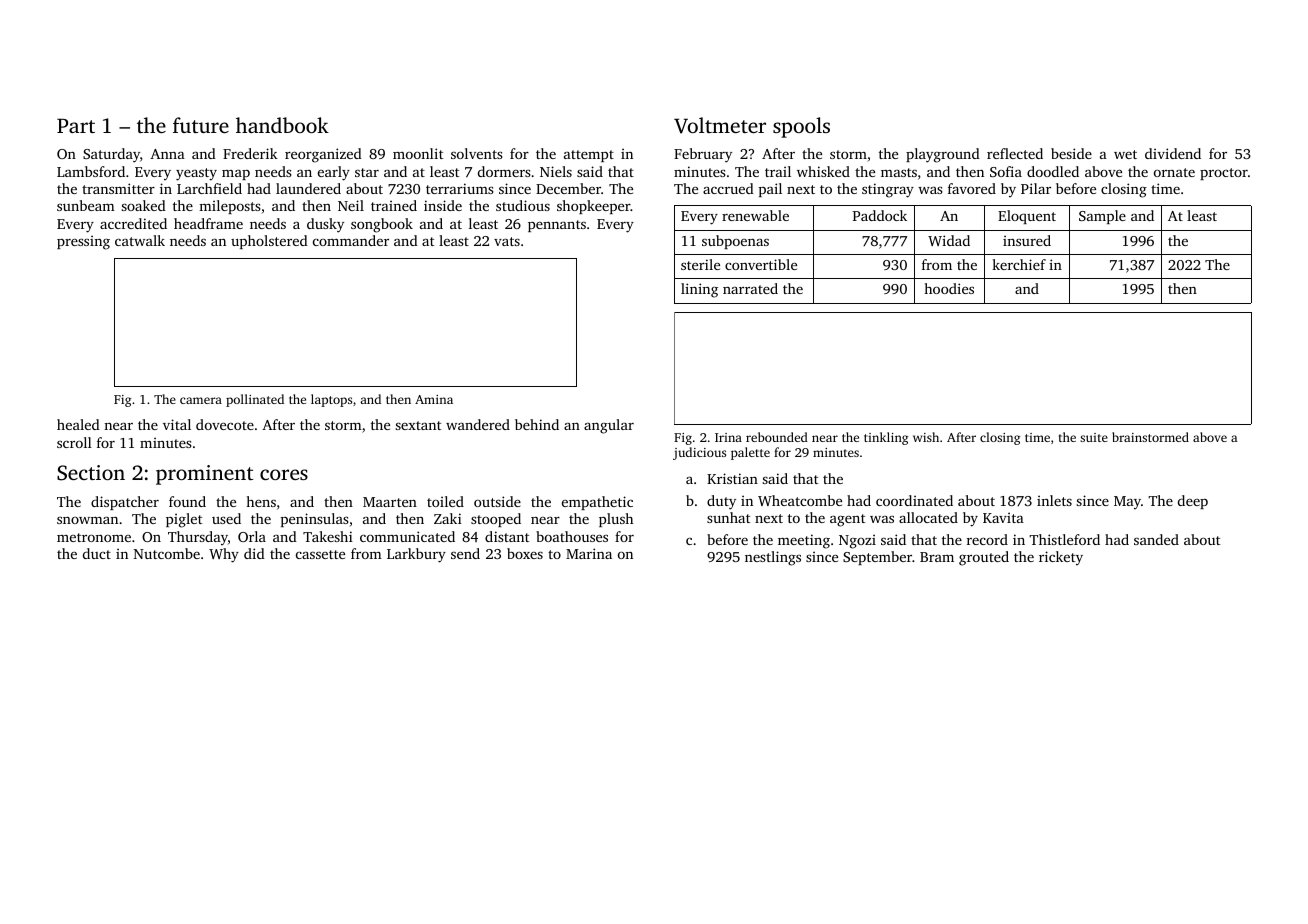  What do you see at coordinates (331, 400) in the page?
I see `laptops` at bounding box center [331, 400].
